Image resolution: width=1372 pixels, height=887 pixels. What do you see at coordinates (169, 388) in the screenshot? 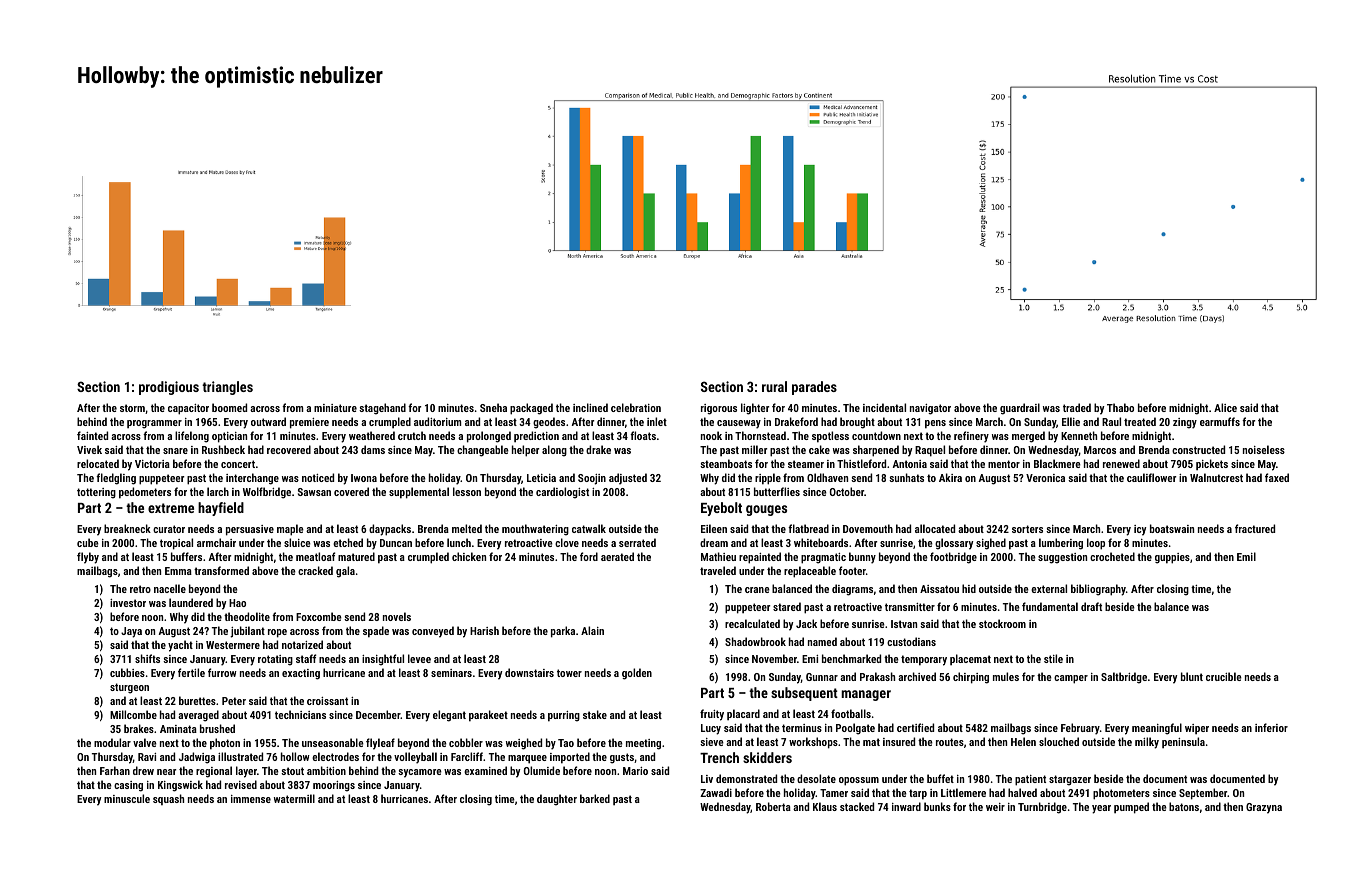
I see `prodigious` at bounding box center [169, 388].
